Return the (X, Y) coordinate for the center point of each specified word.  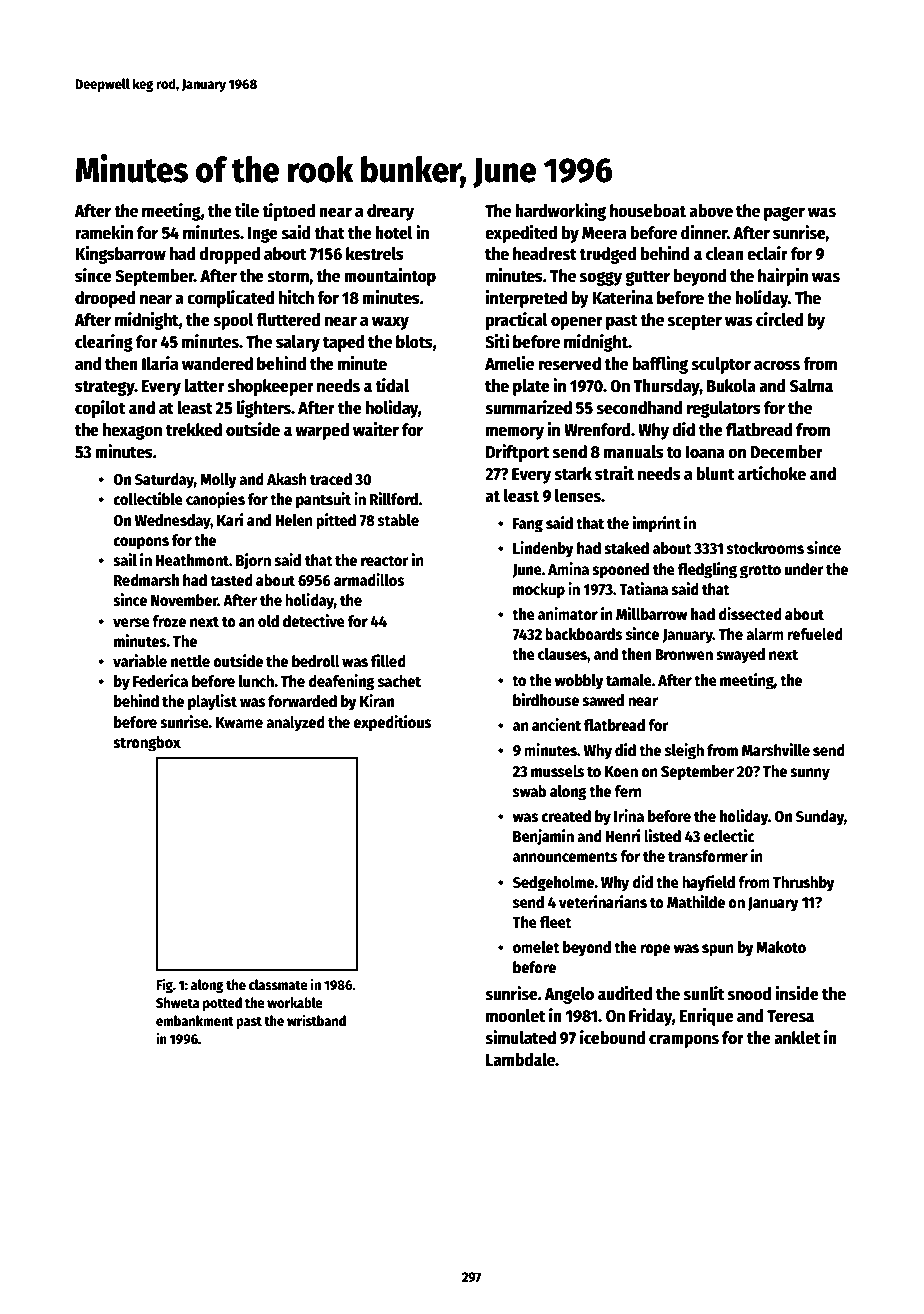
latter (204, 386)
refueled (815, 634)
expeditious (392, 723)
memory (515, 433)
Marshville (776, 750)
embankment (195, 1020)
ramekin (104, 232)
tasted (231, 580)
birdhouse (546, 700)
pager (784, 214)
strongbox (147, 744)
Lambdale (520, 1060)
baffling (660, 365)
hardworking (560, 212)
